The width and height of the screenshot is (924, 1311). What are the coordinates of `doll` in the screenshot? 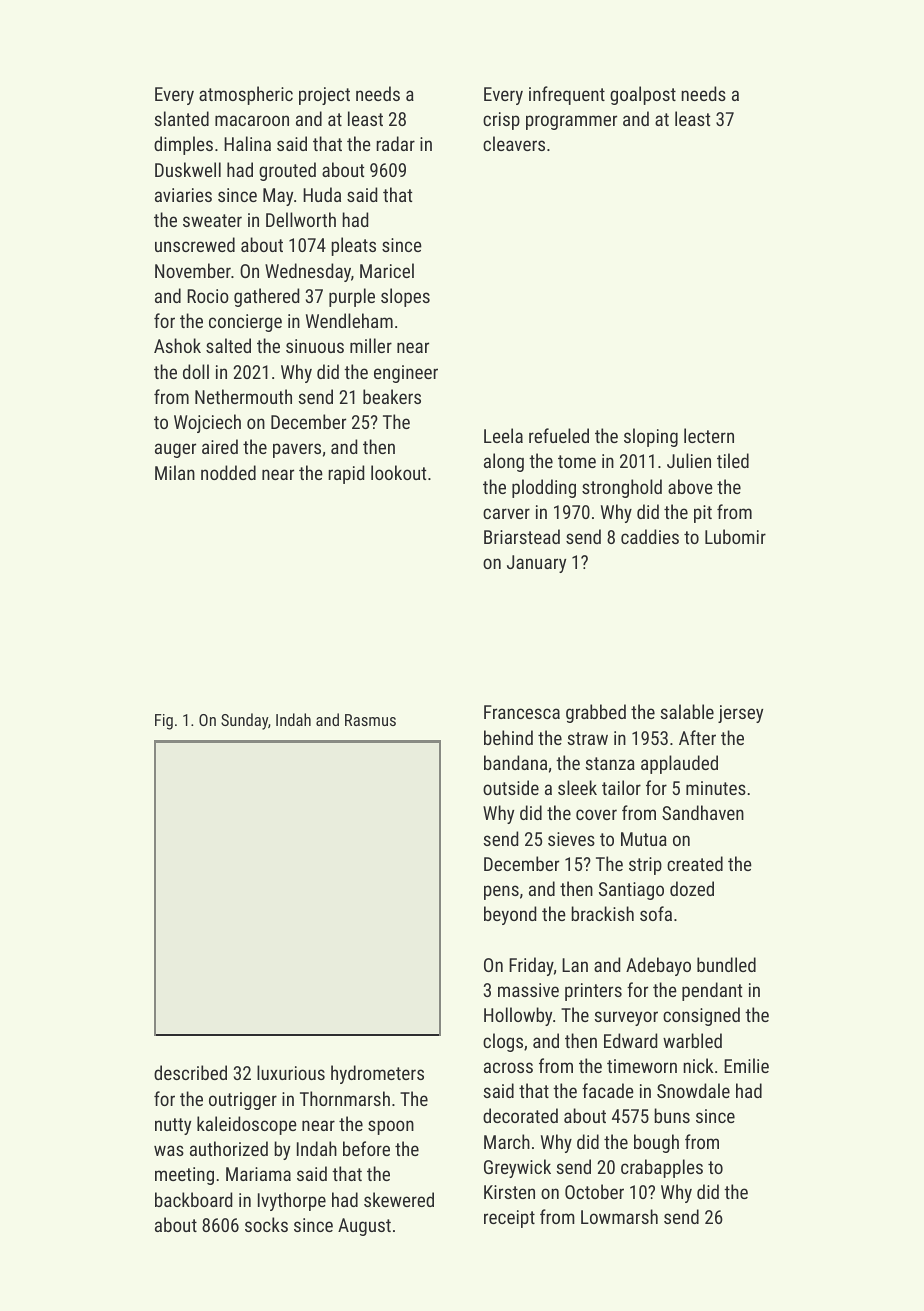 It's located at (196, 371).
